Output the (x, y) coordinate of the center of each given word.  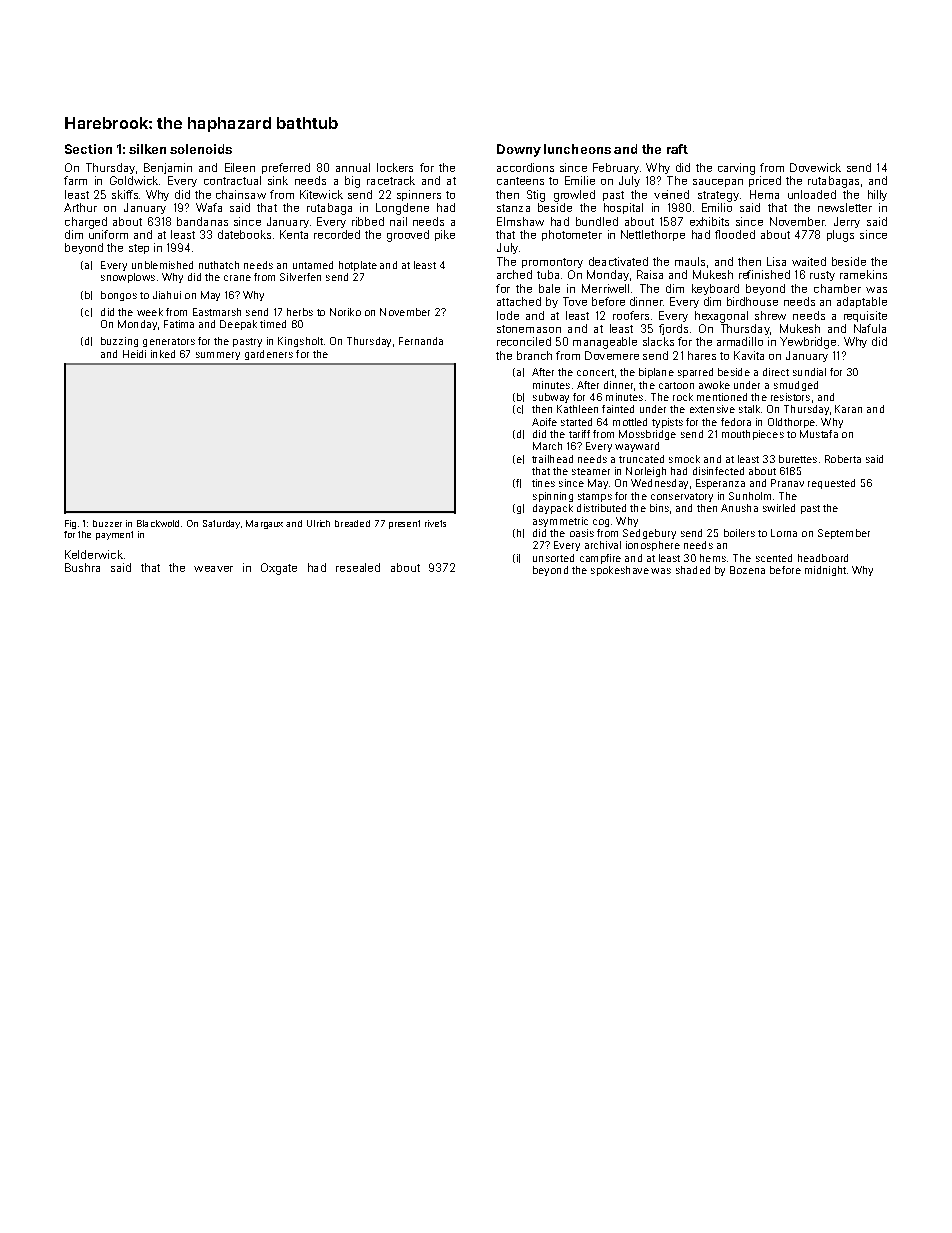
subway (551, 398)
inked (163, 354)
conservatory (682, 497)
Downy (519, 150)
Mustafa (819, 434)
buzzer (107, 523)
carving (736, 169)
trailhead (552, 459)
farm (75, 180)
